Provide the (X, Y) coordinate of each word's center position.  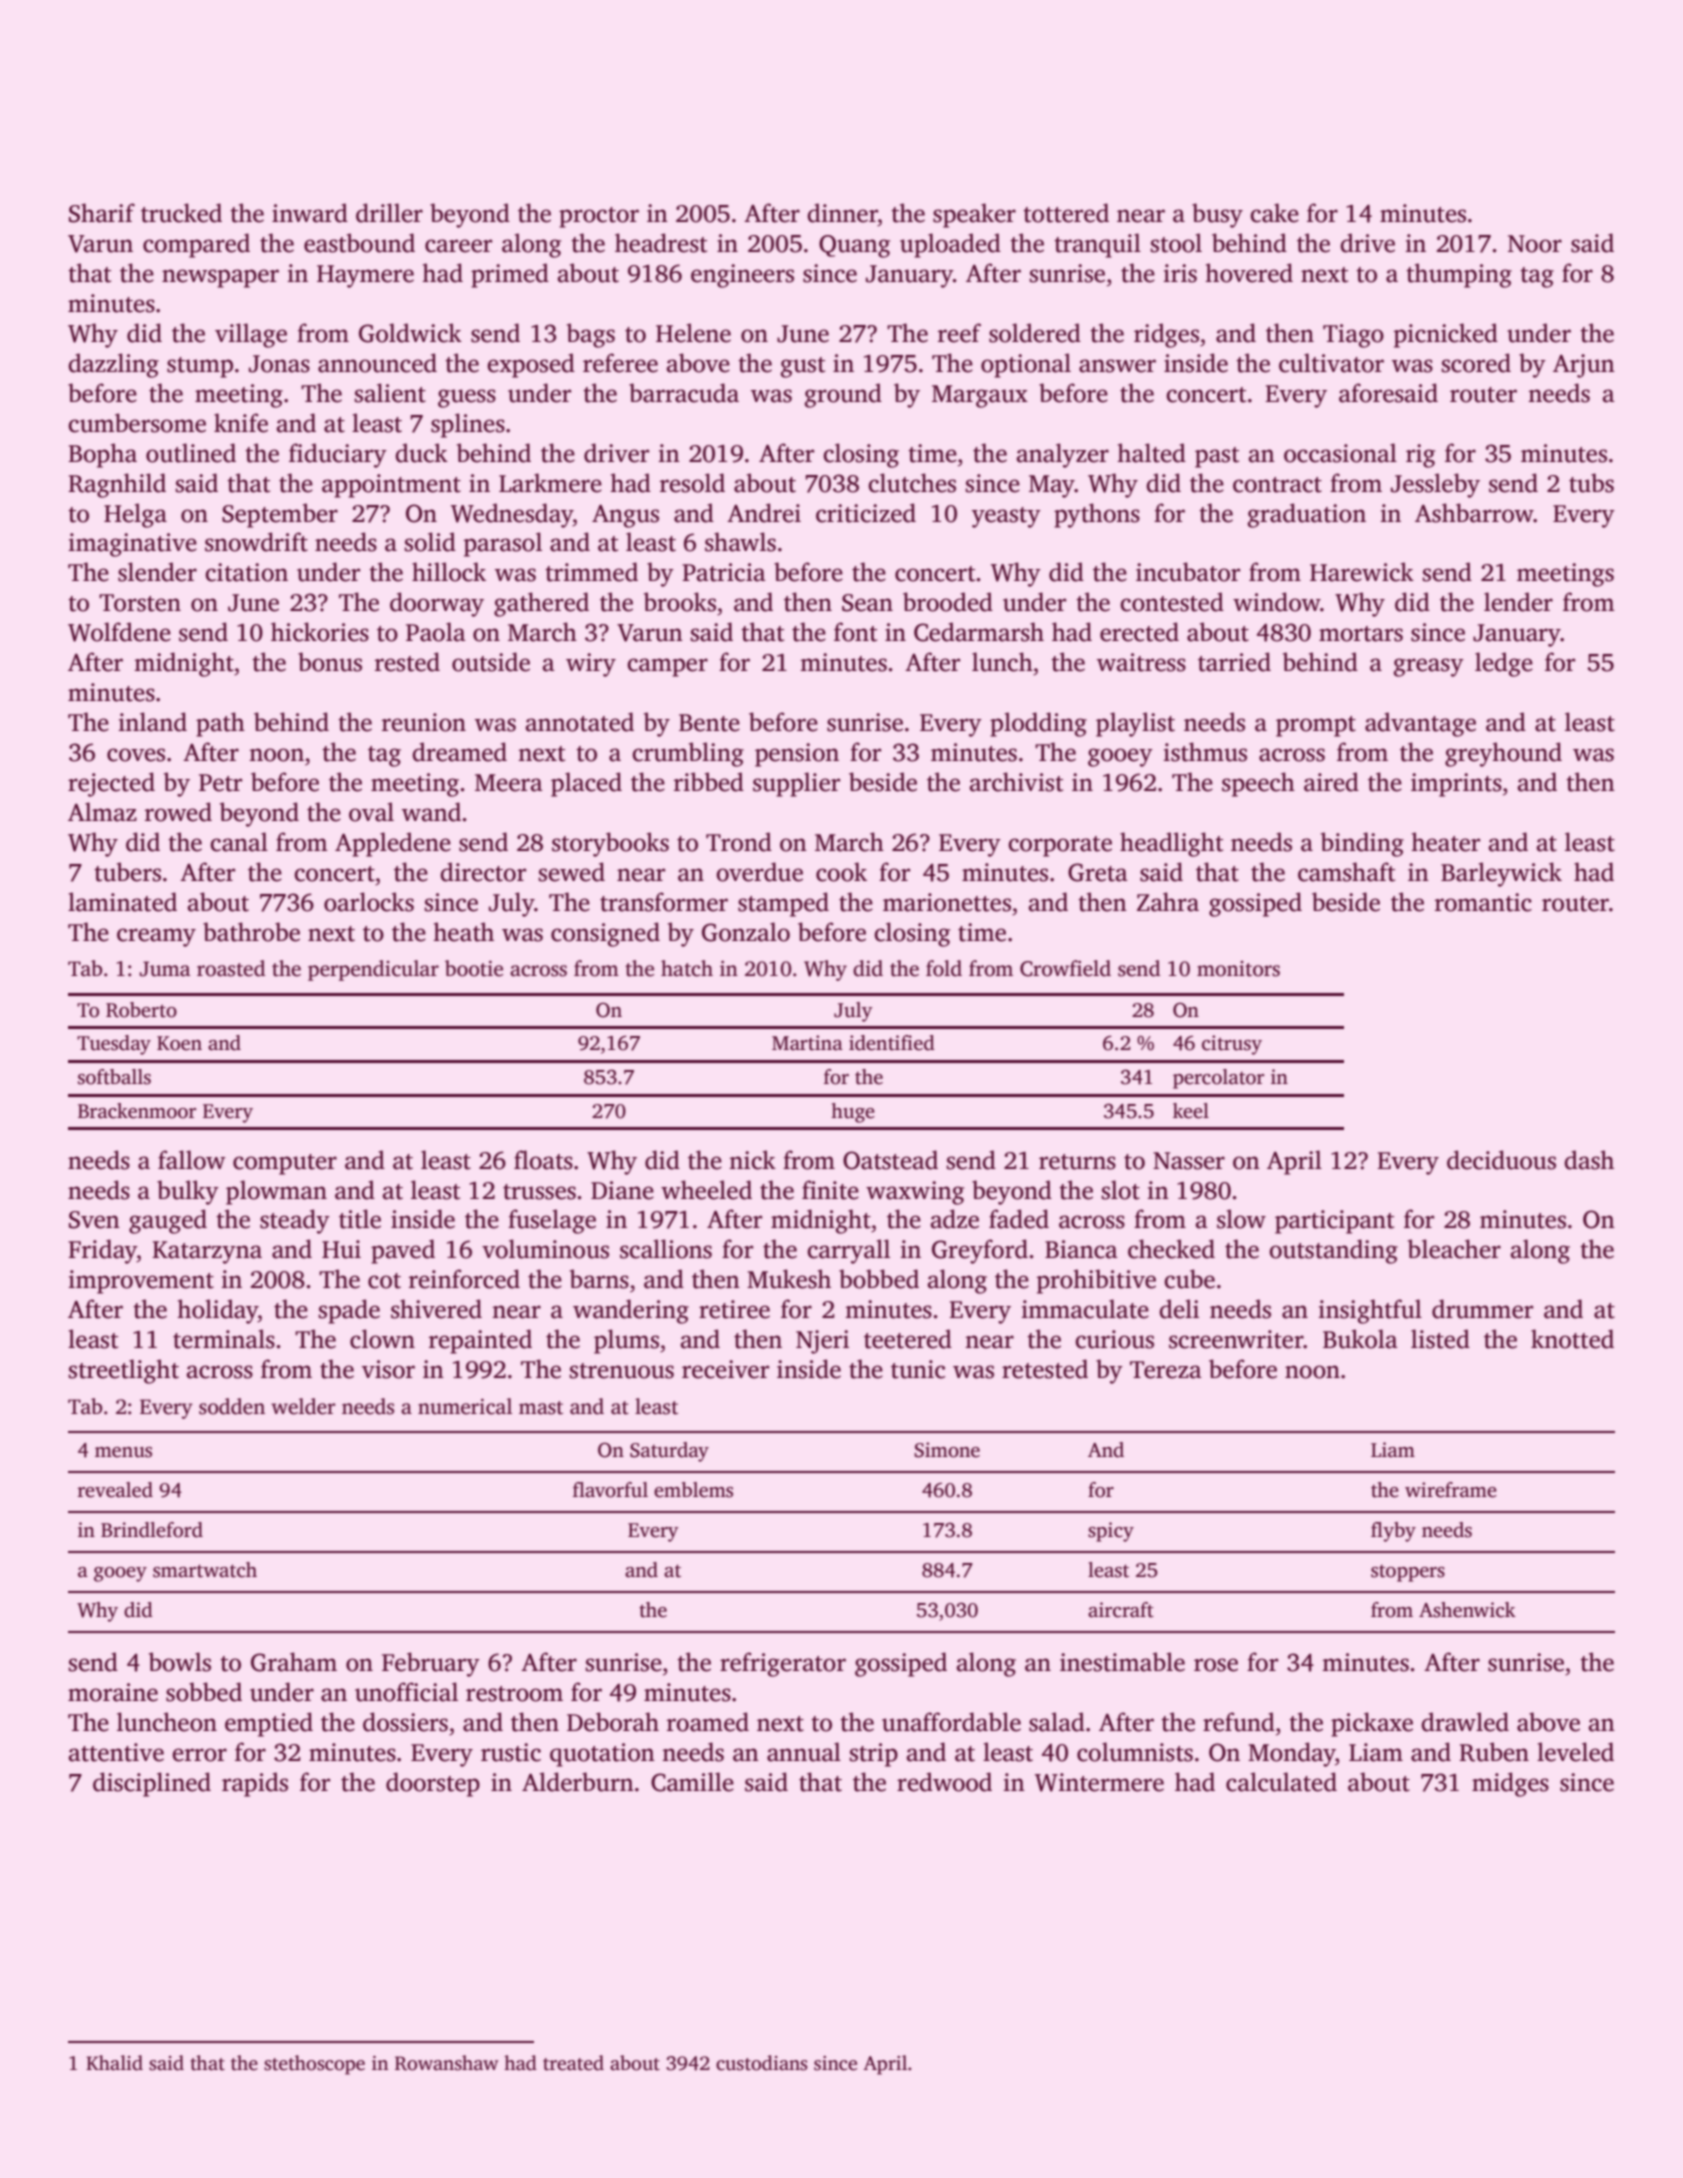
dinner (843, 213)
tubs (1591, 483)
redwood (944, 1782)
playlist (1135, 724)
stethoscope (314, 2065)
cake (1275, 213)
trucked (181, 213)
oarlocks (369, 902)
